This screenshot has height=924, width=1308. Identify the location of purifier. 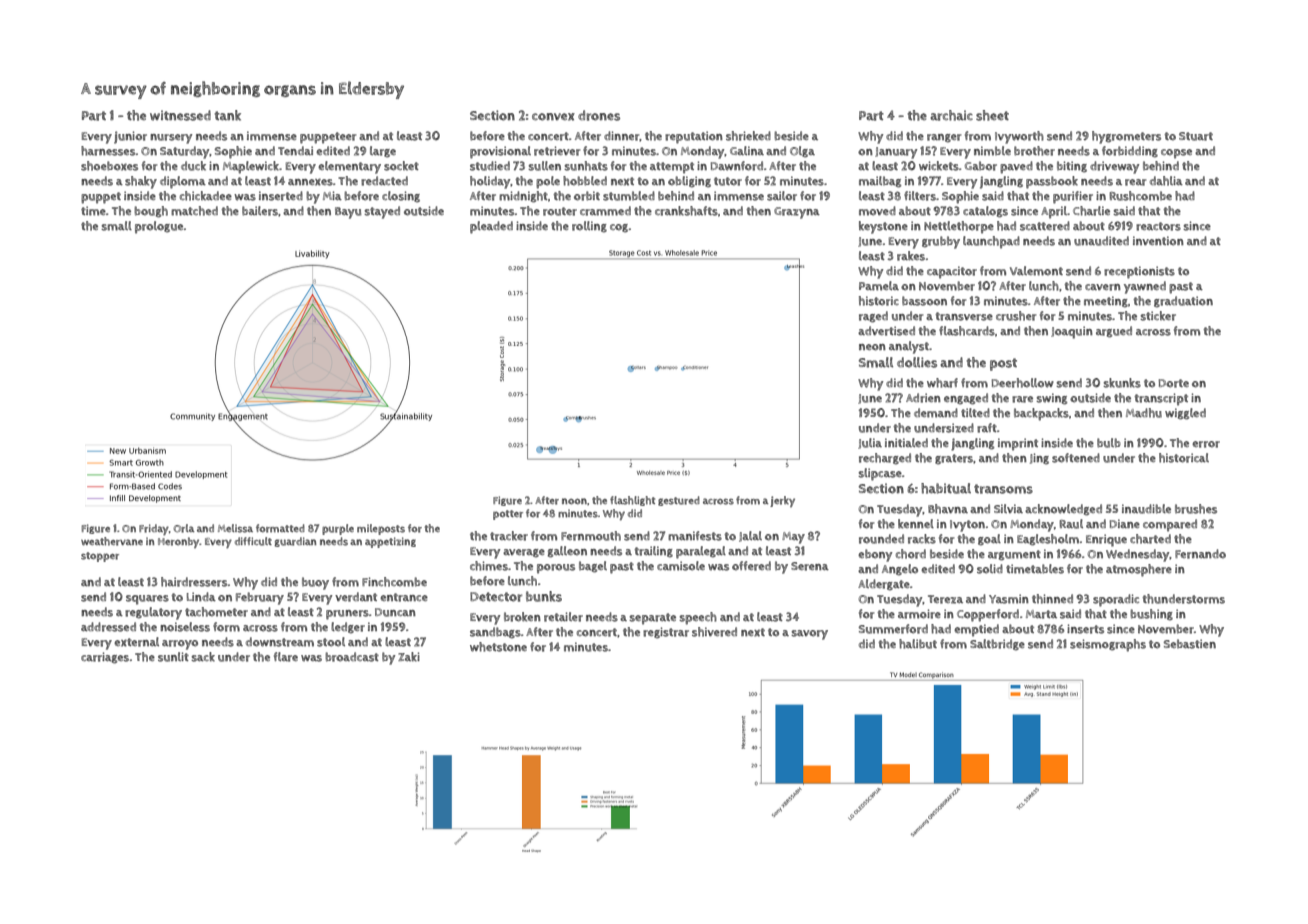
(1073, 197).
